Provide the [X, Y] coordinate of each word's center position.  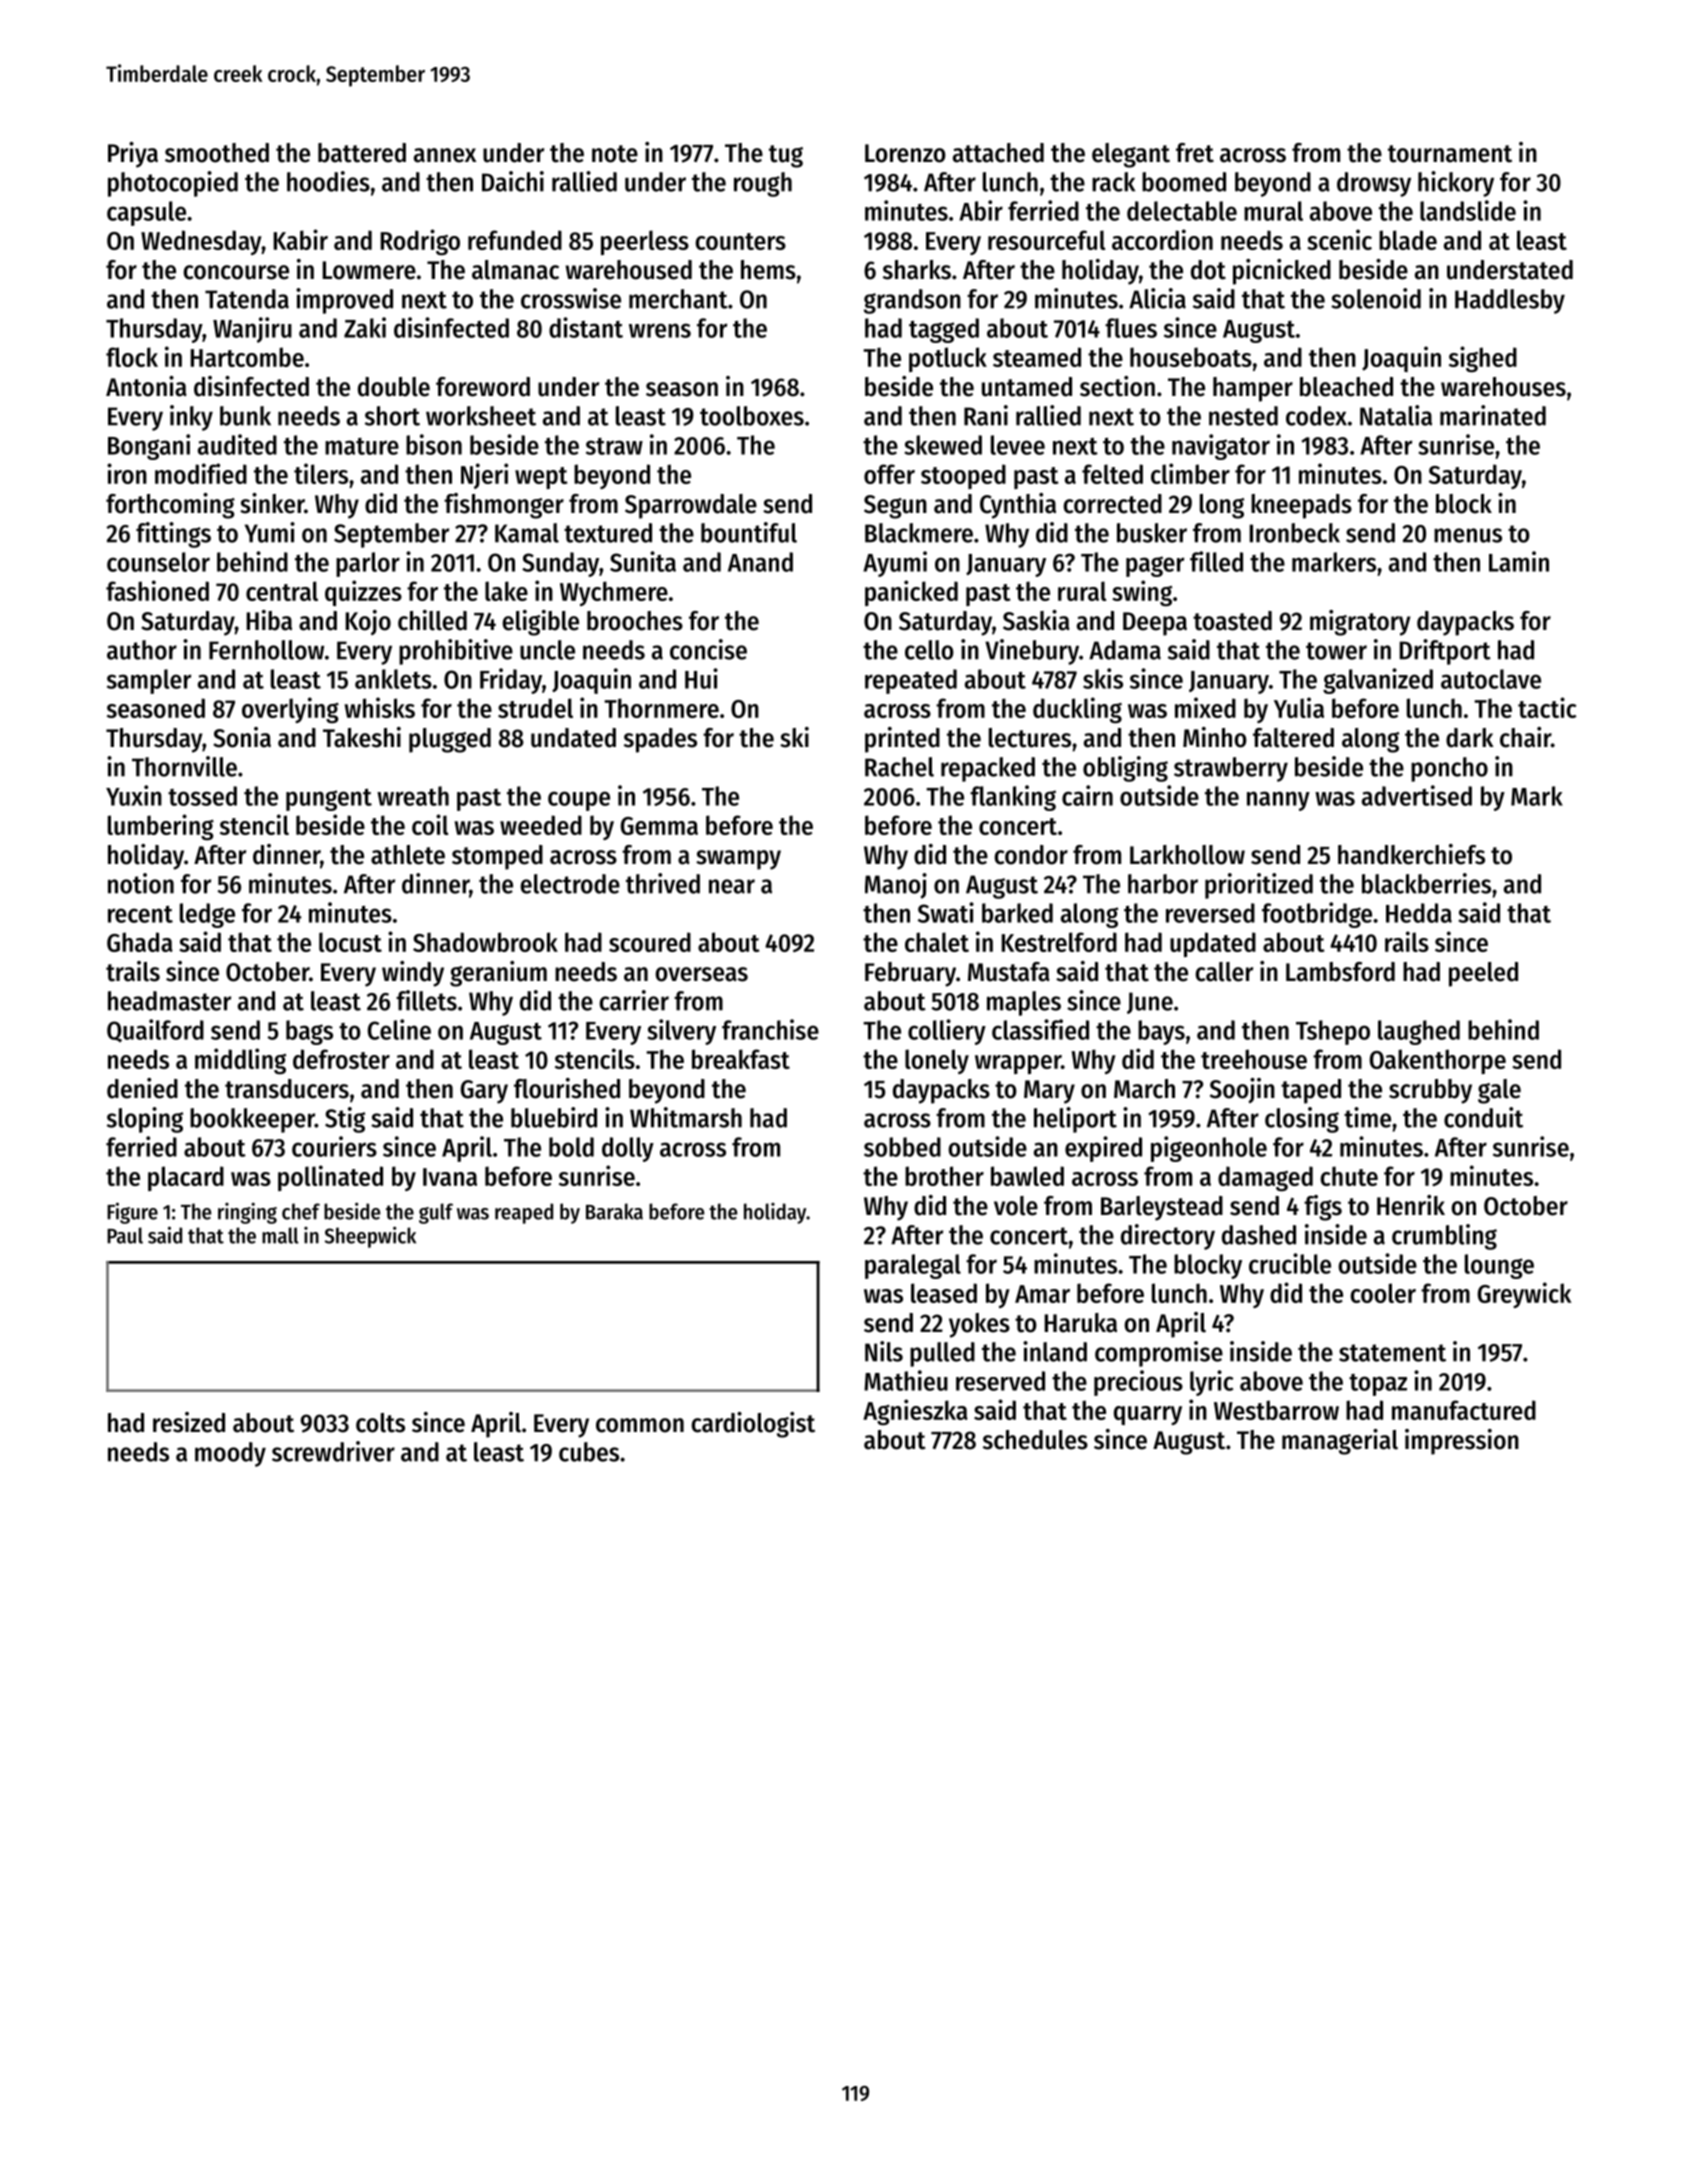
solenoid [1376, 298]
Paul [125, 1235]
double [394, 387]
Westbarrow [1276, 1410]
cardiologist [753, 1425]
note [615, 154]
